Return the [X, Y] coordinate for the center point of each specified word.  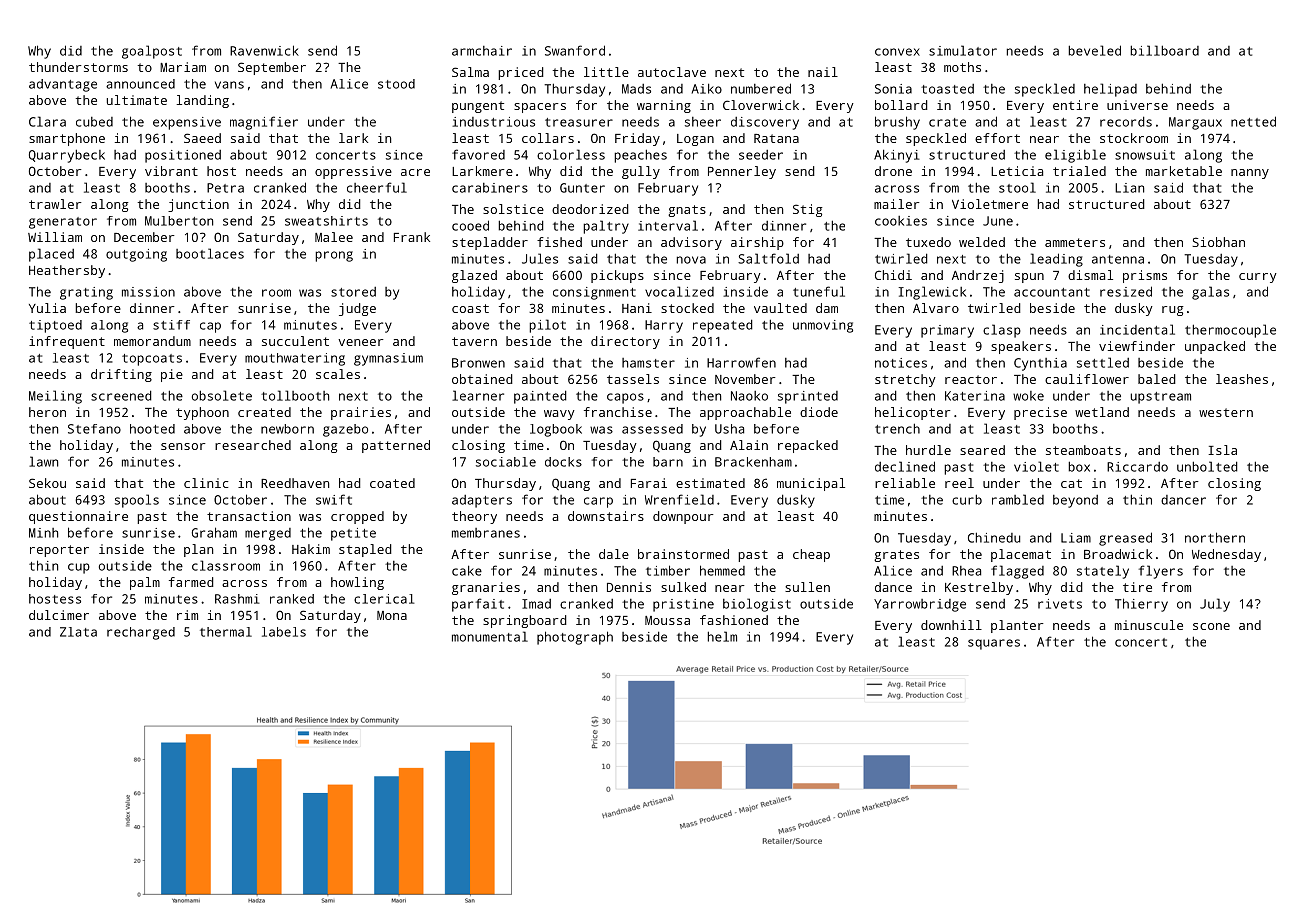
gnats [687, 211]
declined [905, 466]
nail [823, 72]
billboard [1164, 50]
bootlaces [210, 253]
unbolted [1207, 466]
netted [1253, 121]
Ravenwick [264, 50]
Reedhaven [295, 483]
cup [79, 568]
